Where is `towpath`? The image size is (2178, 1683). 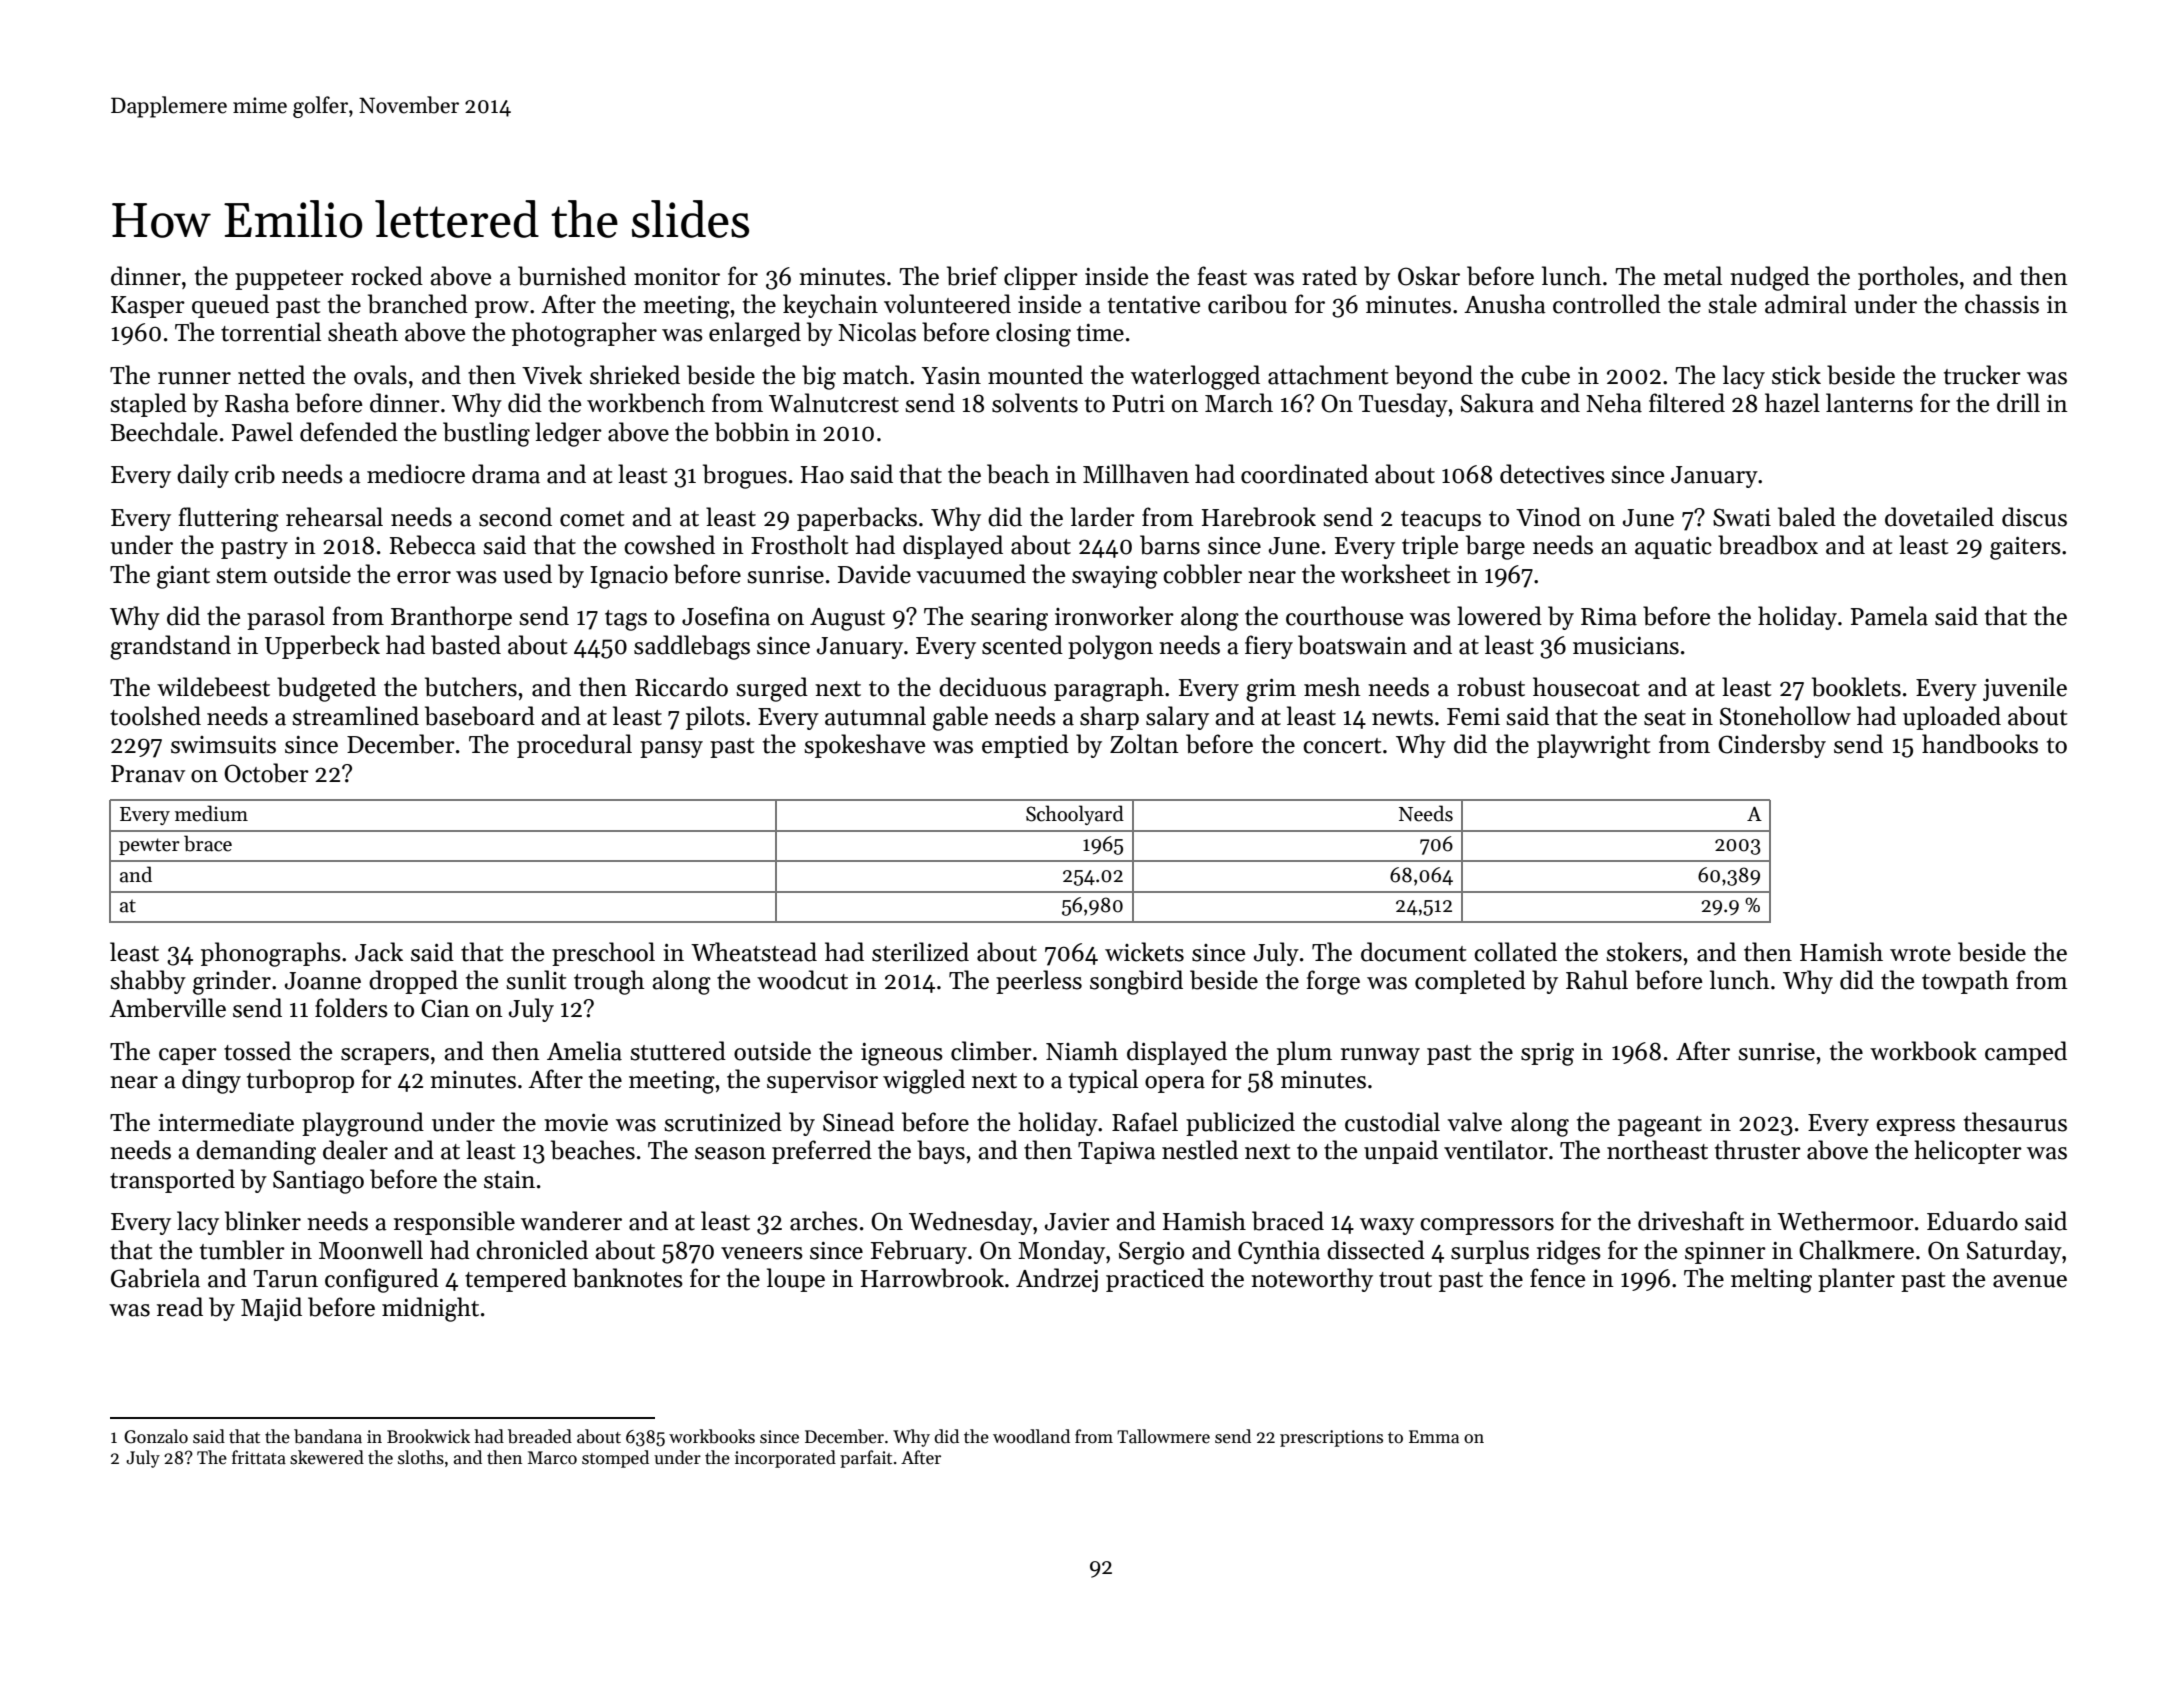 towpath is located at coordinates (1965, 982).
